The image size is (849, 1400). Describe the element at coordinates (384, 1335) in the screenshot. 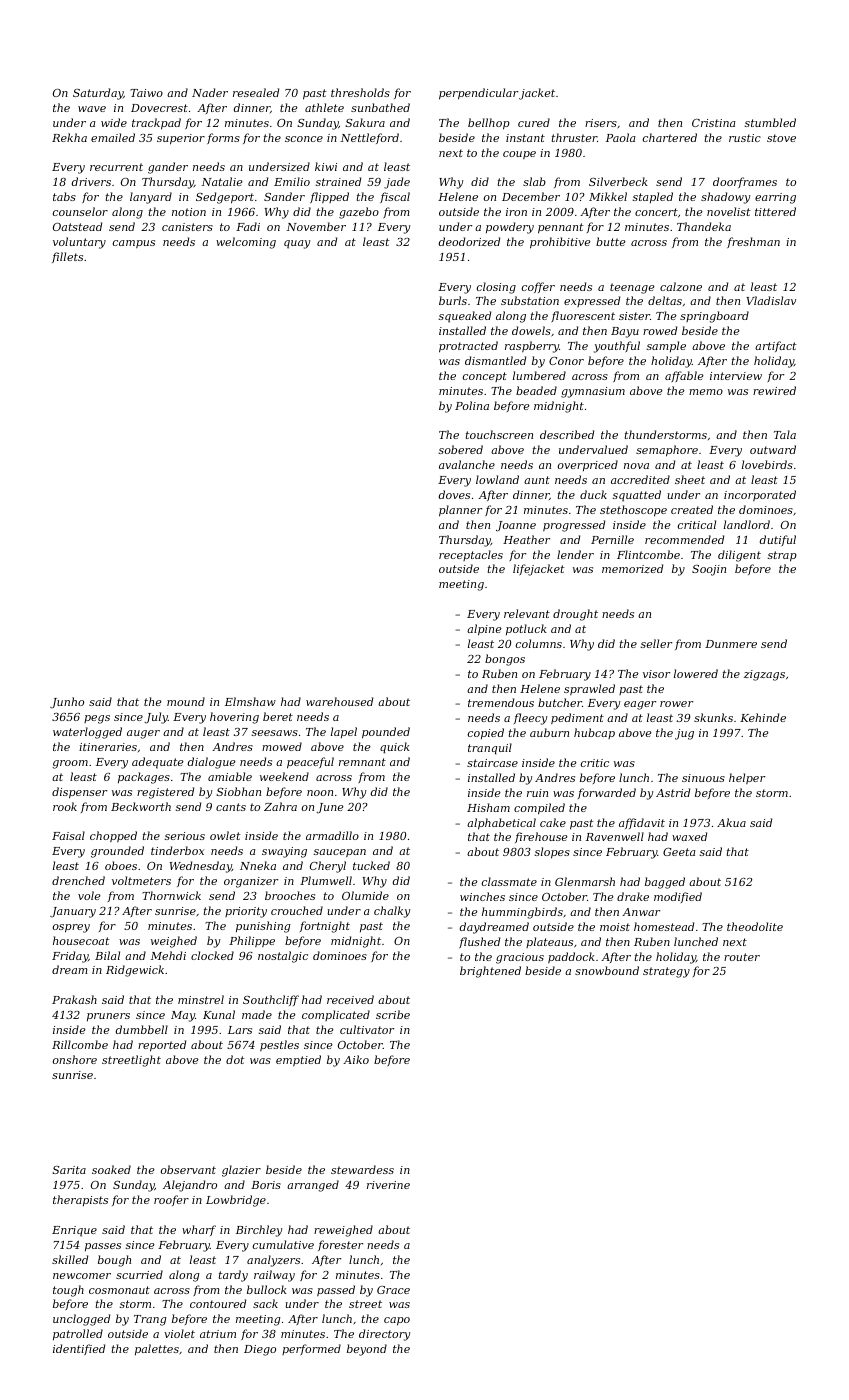

I see `directory` at that location.
